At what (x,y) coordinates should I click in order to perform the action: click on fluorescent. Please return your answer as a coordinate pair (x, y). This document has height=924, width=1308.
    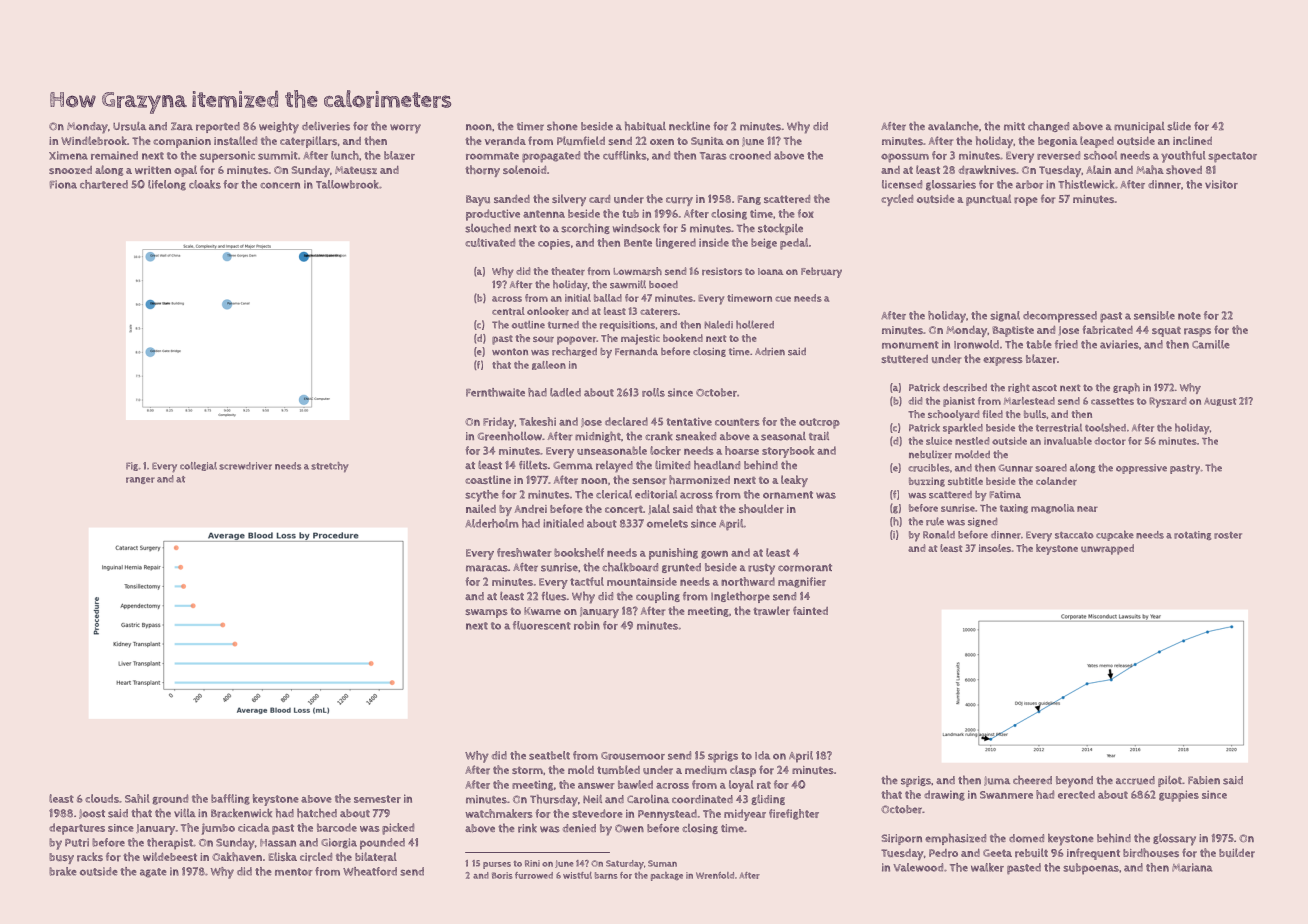
    Looking at the image, I should click on (542, 625).
